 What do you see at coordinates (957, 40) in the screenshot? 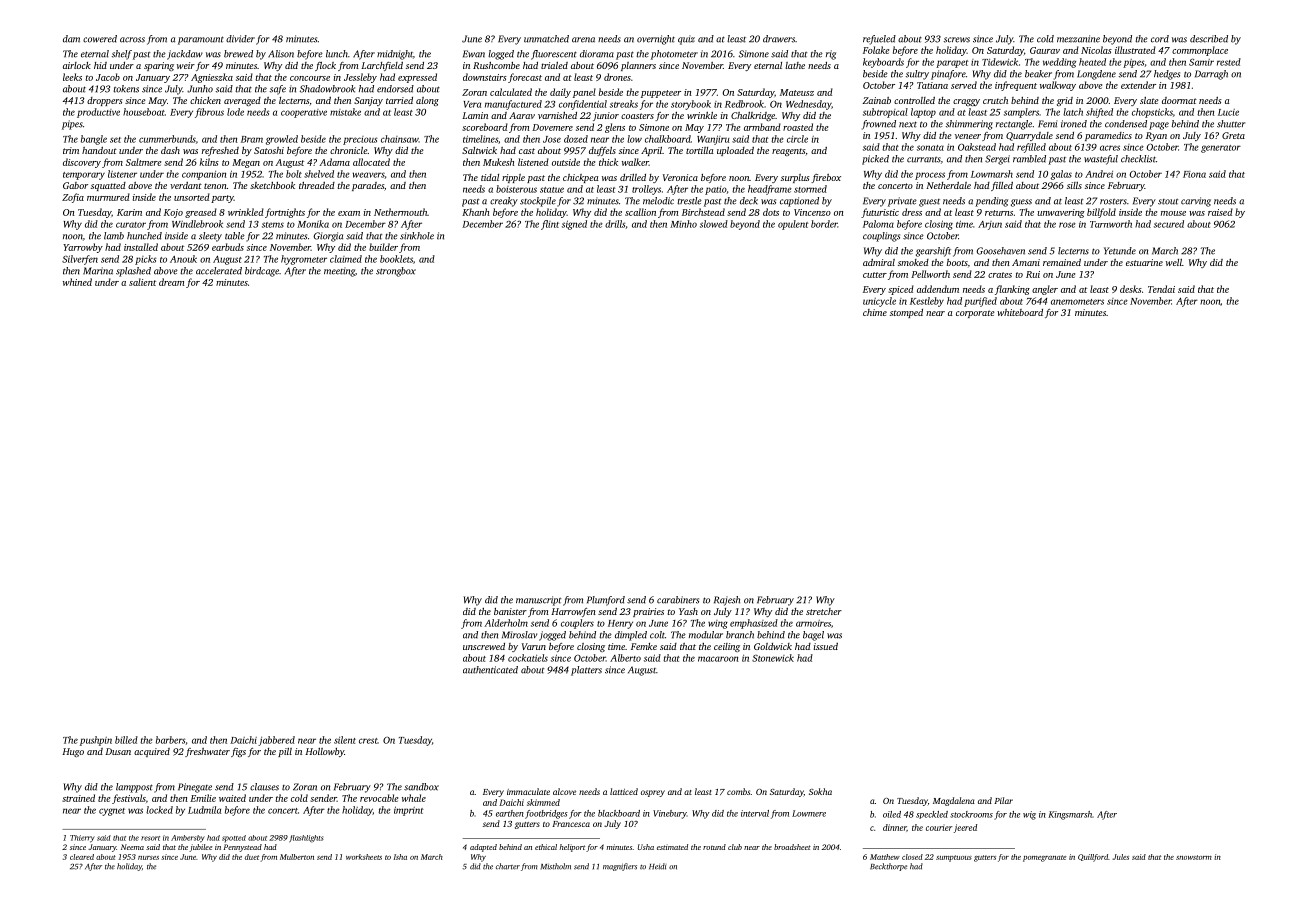
I see `screws` at bounding box center [957, 40].
